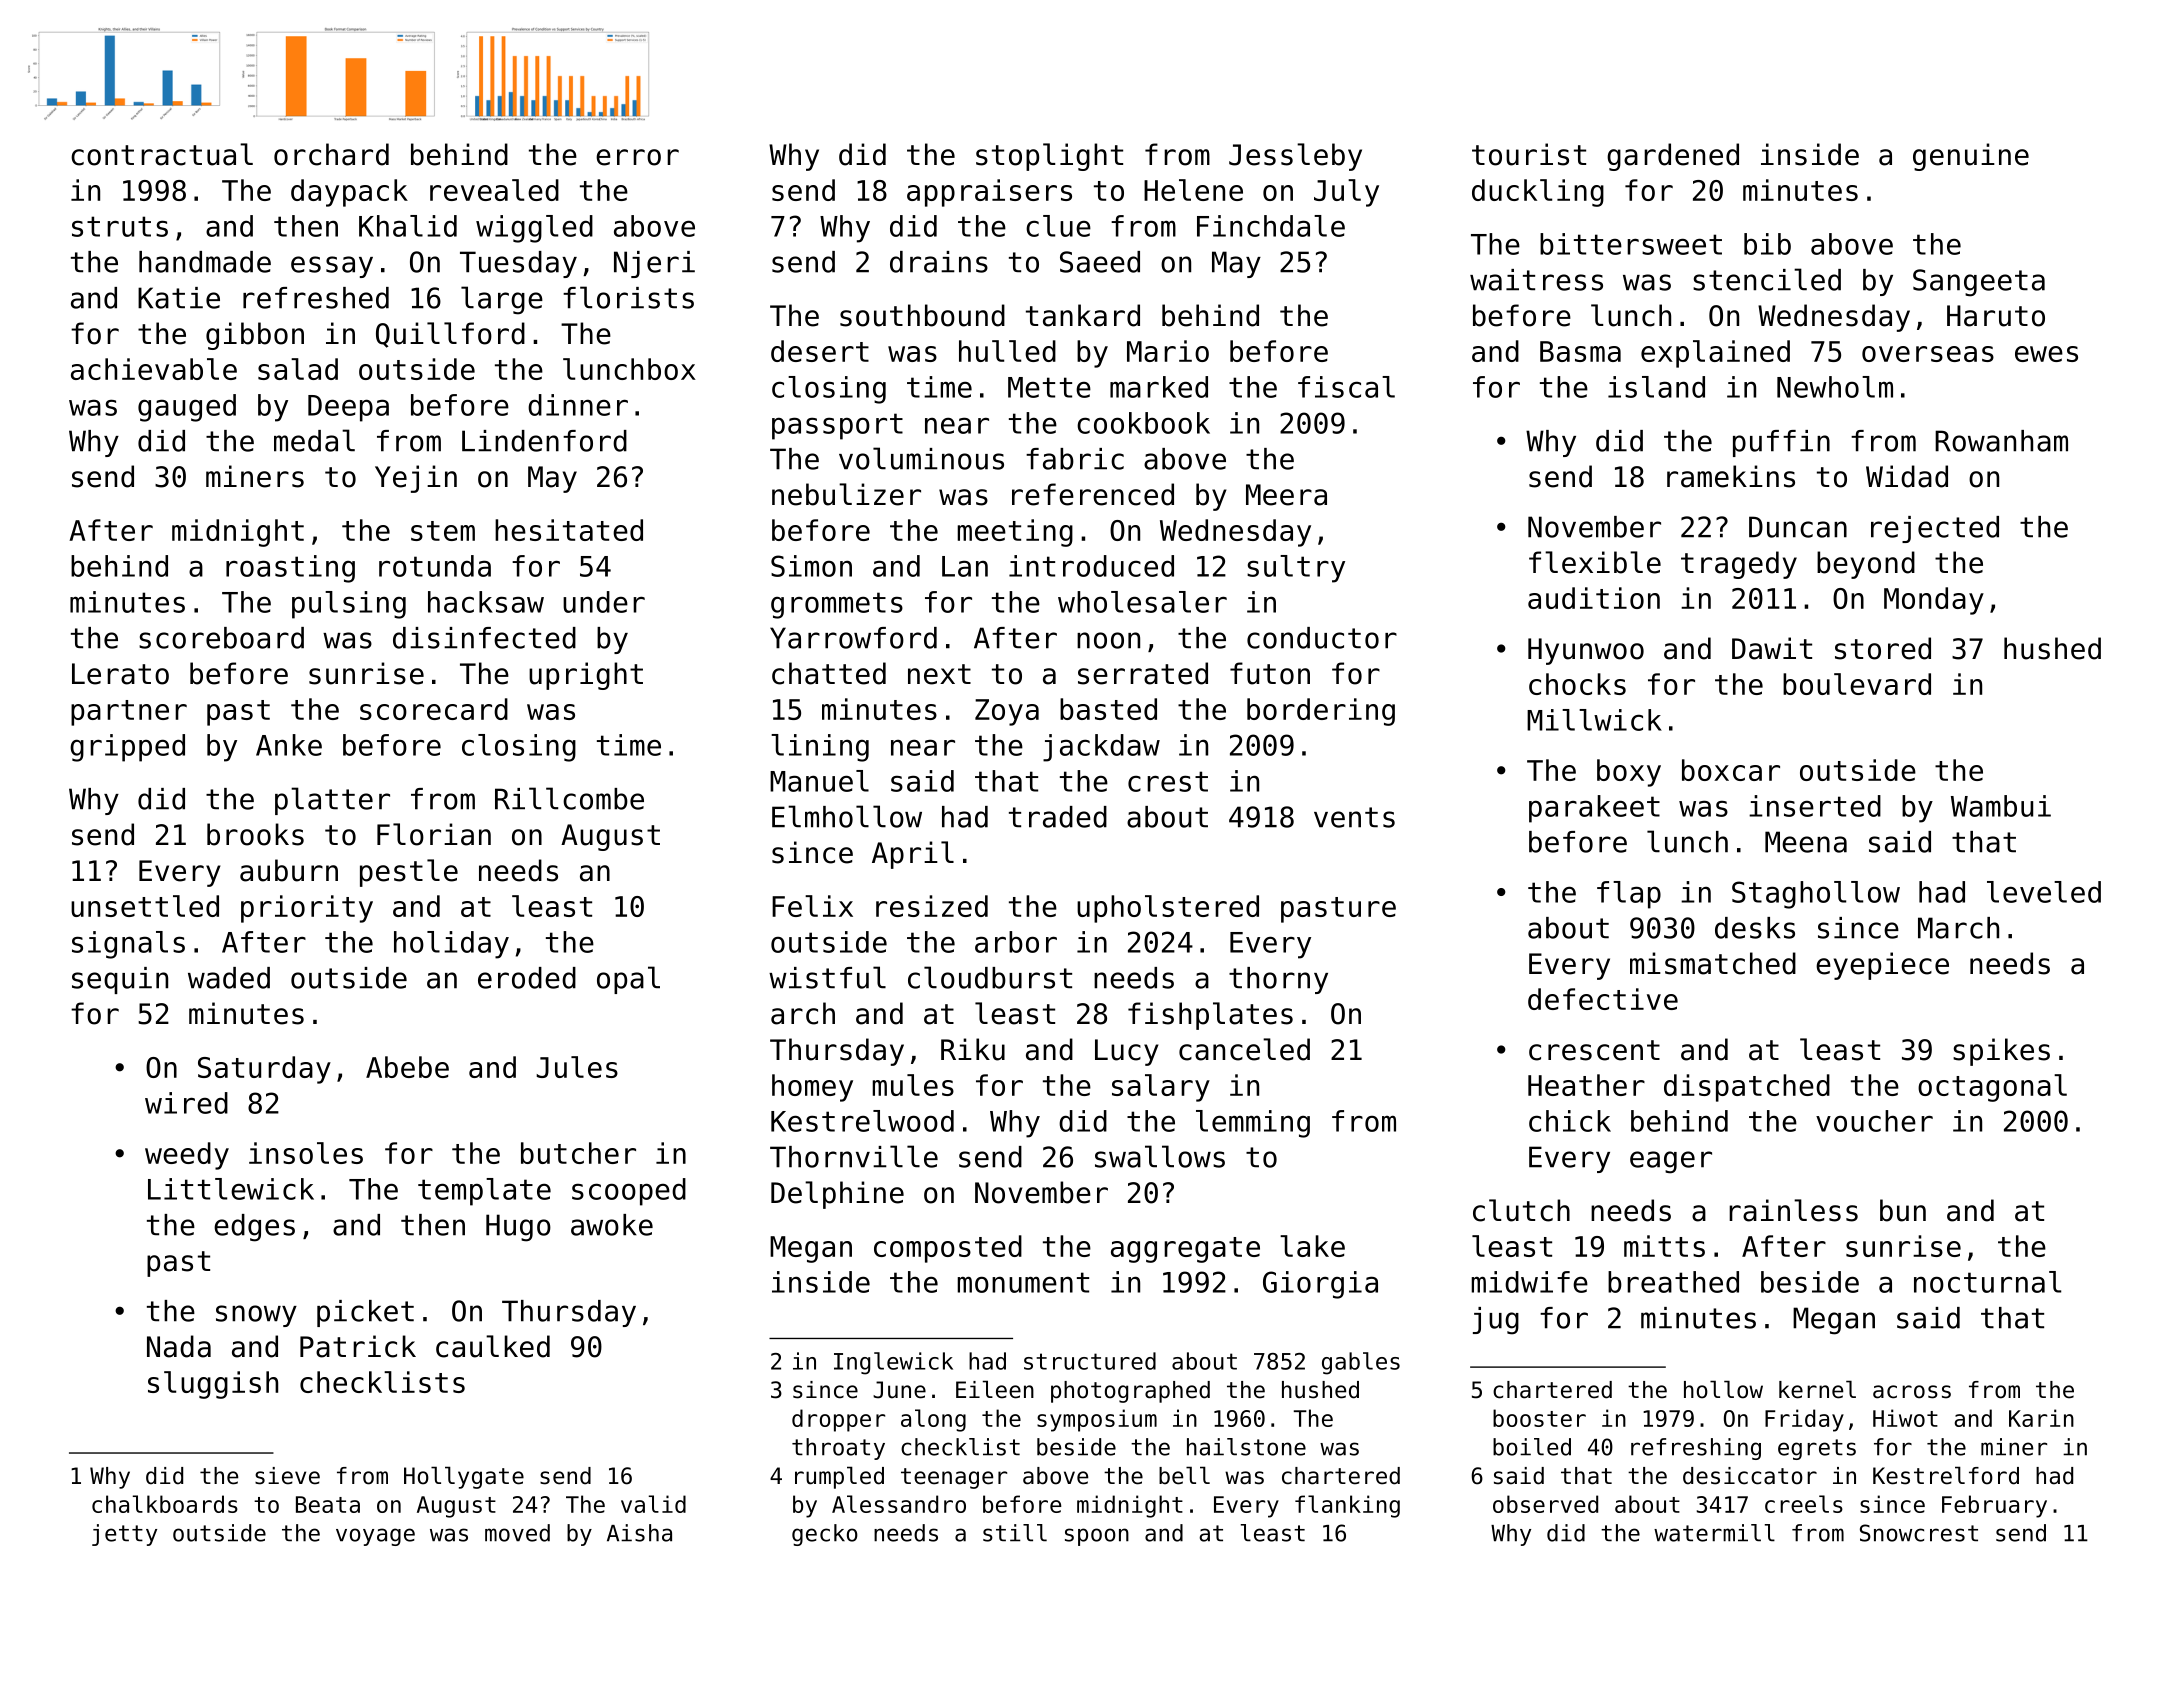  What do you see at coordinates (213, 1385) in the screenshot?
I see `sluggish` at bounding box center [213, 1385].
